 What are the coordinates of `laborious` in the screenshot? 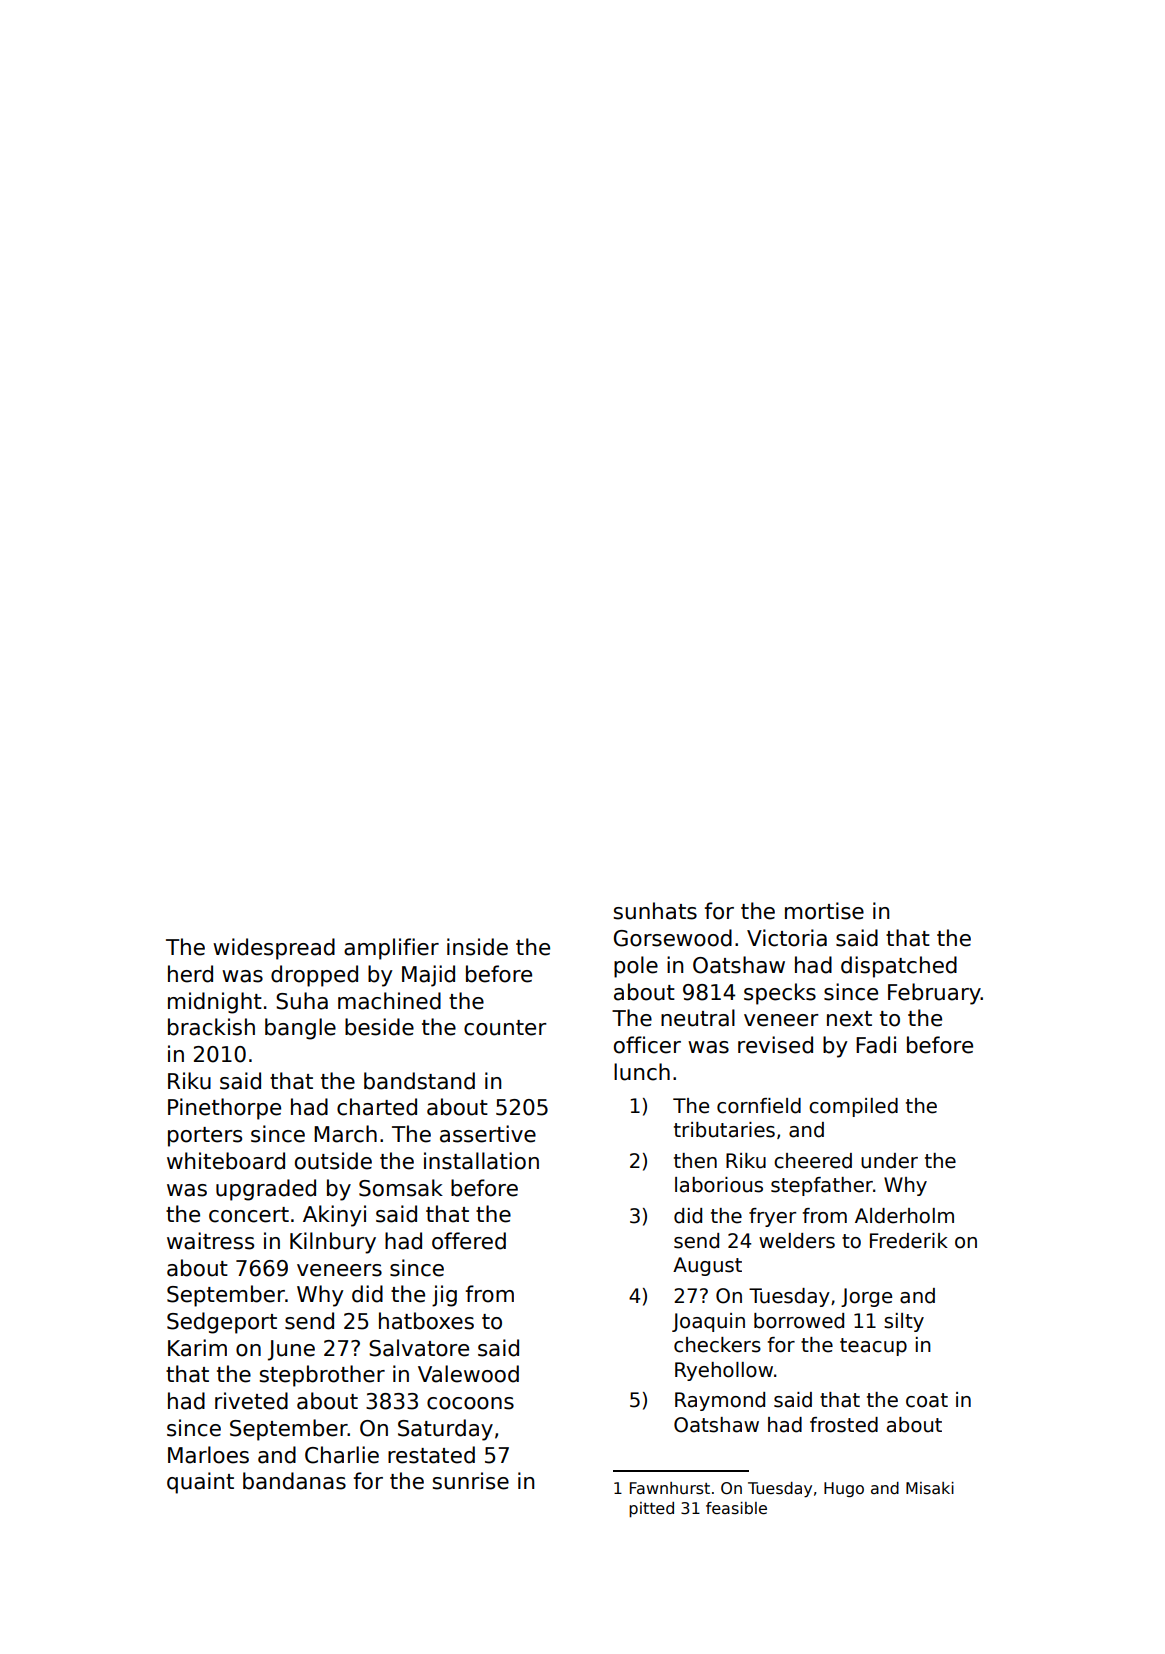 It's located at (719, 1185).
